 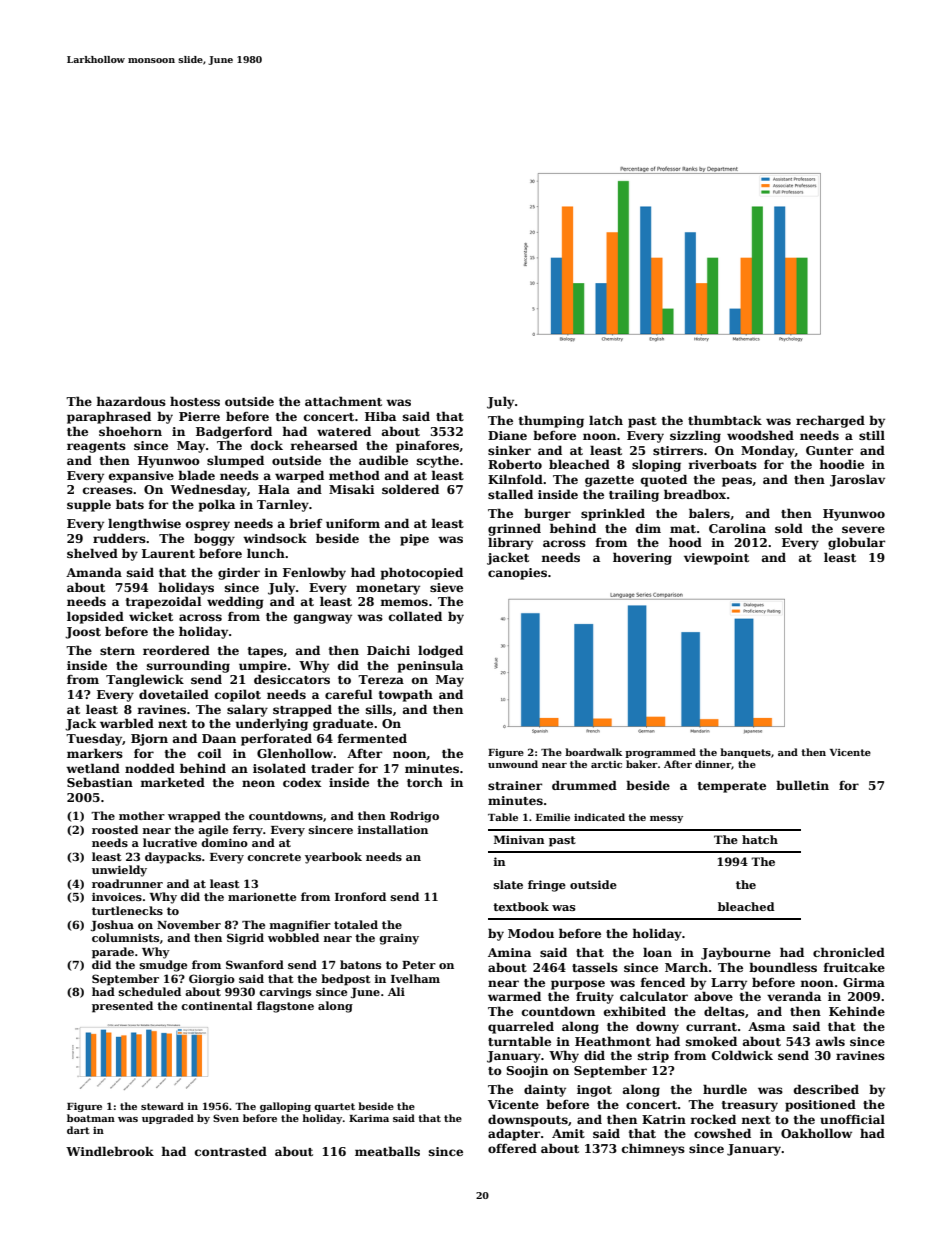 What do you see at coordinates (609, 481) in the document?
I see `gazette` at bounding box center [609, 481].
